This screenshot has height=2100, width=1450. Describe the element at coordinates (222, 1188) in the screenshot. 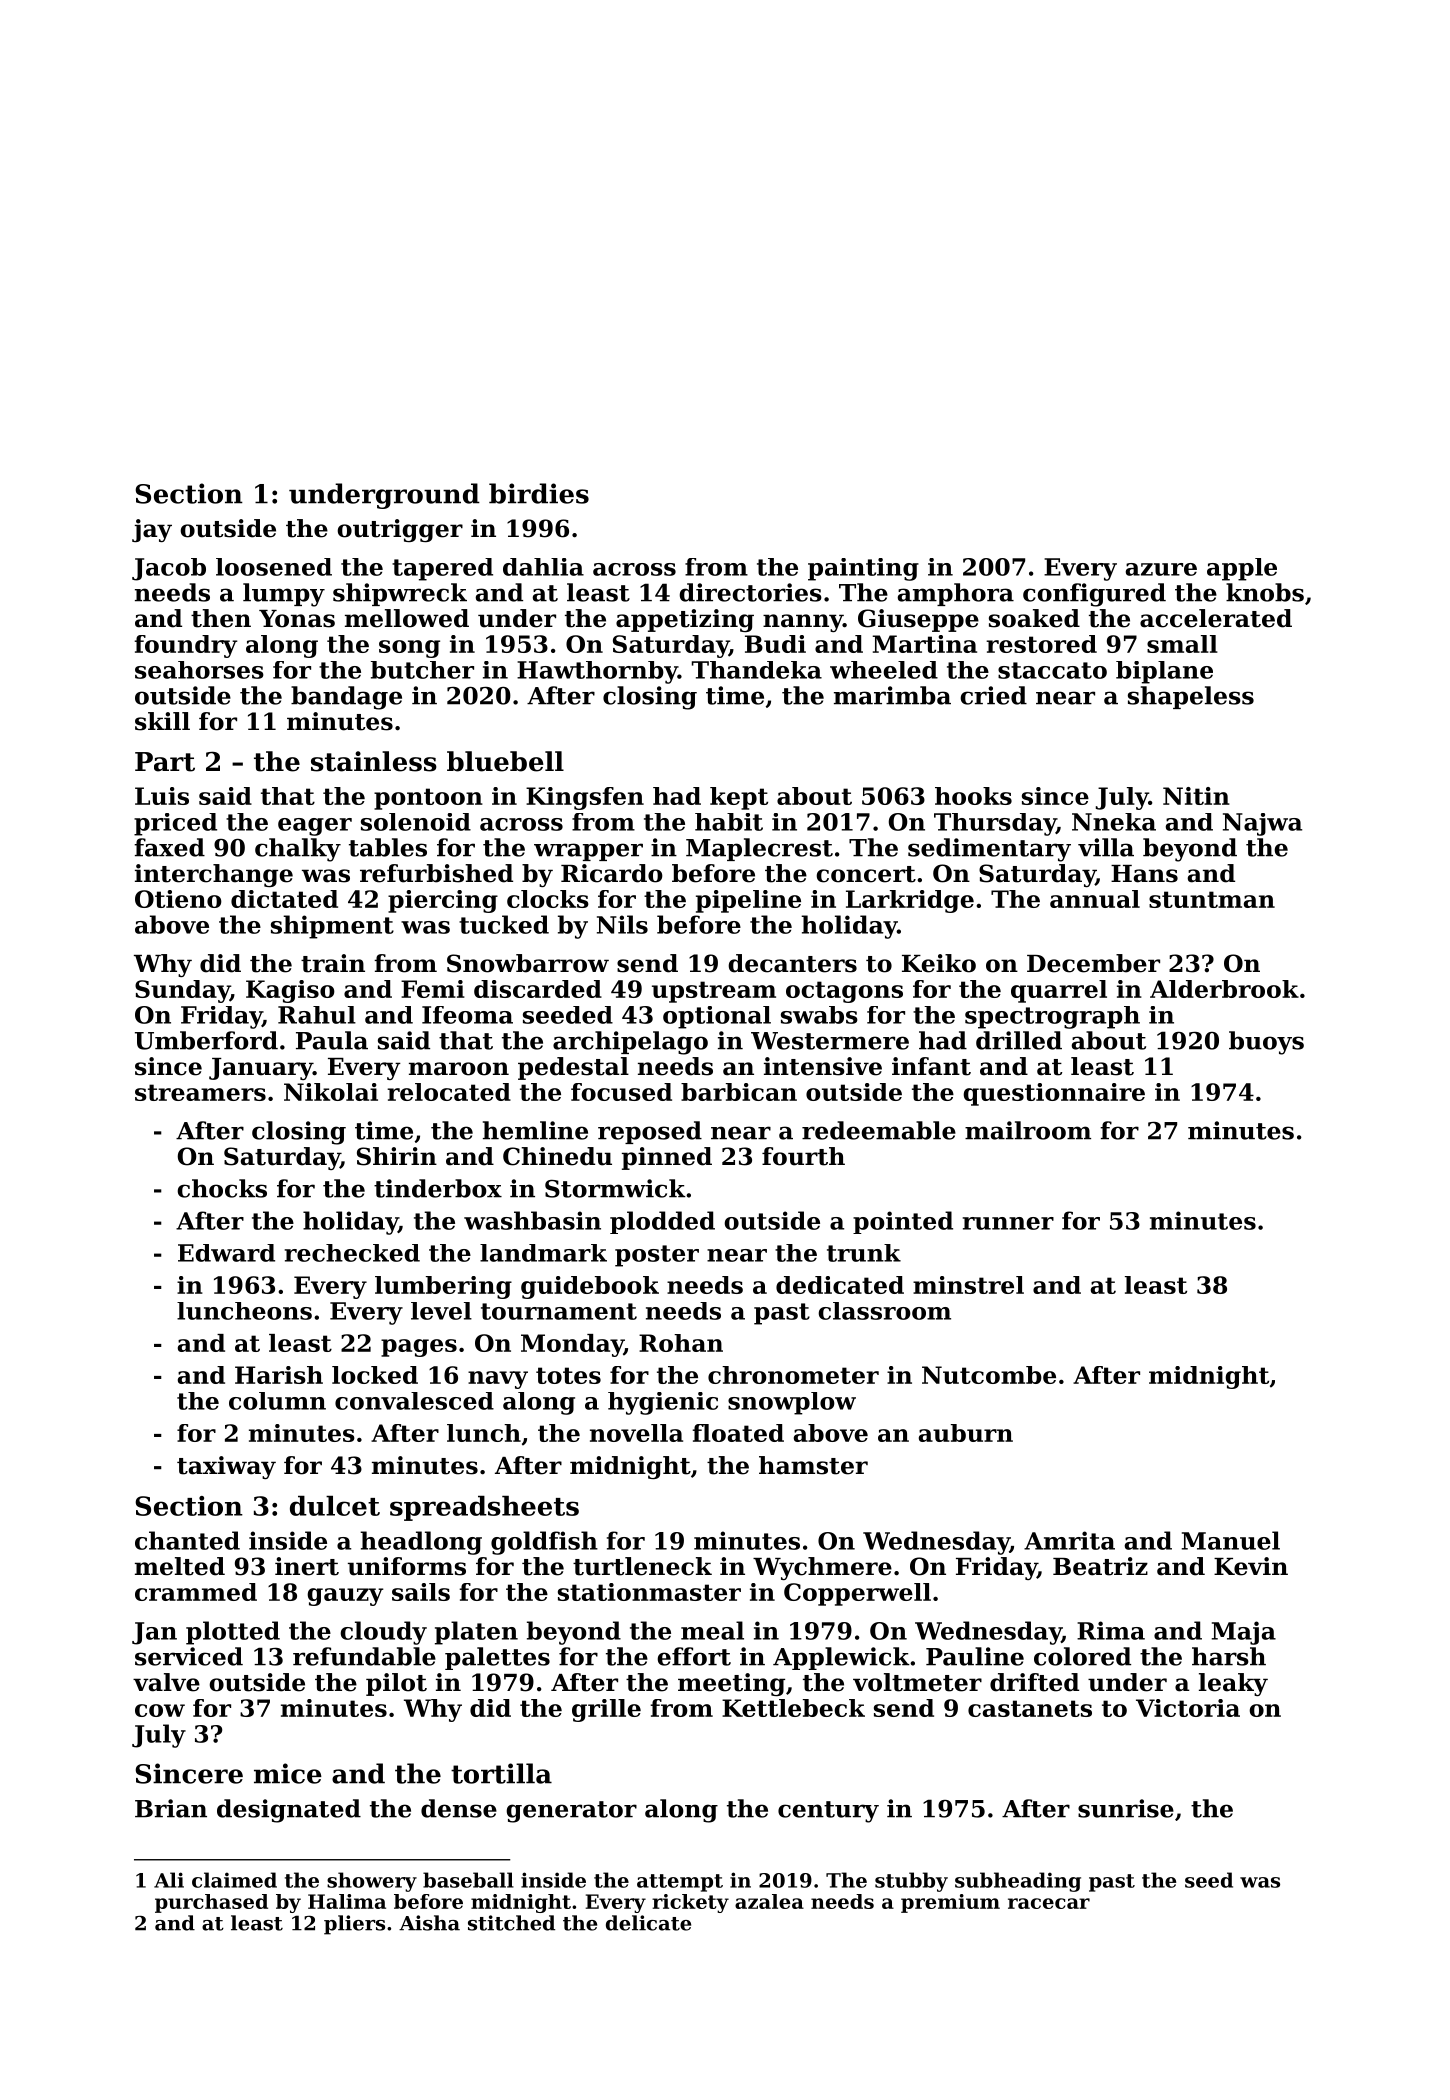

I see `chocks` at that location.
